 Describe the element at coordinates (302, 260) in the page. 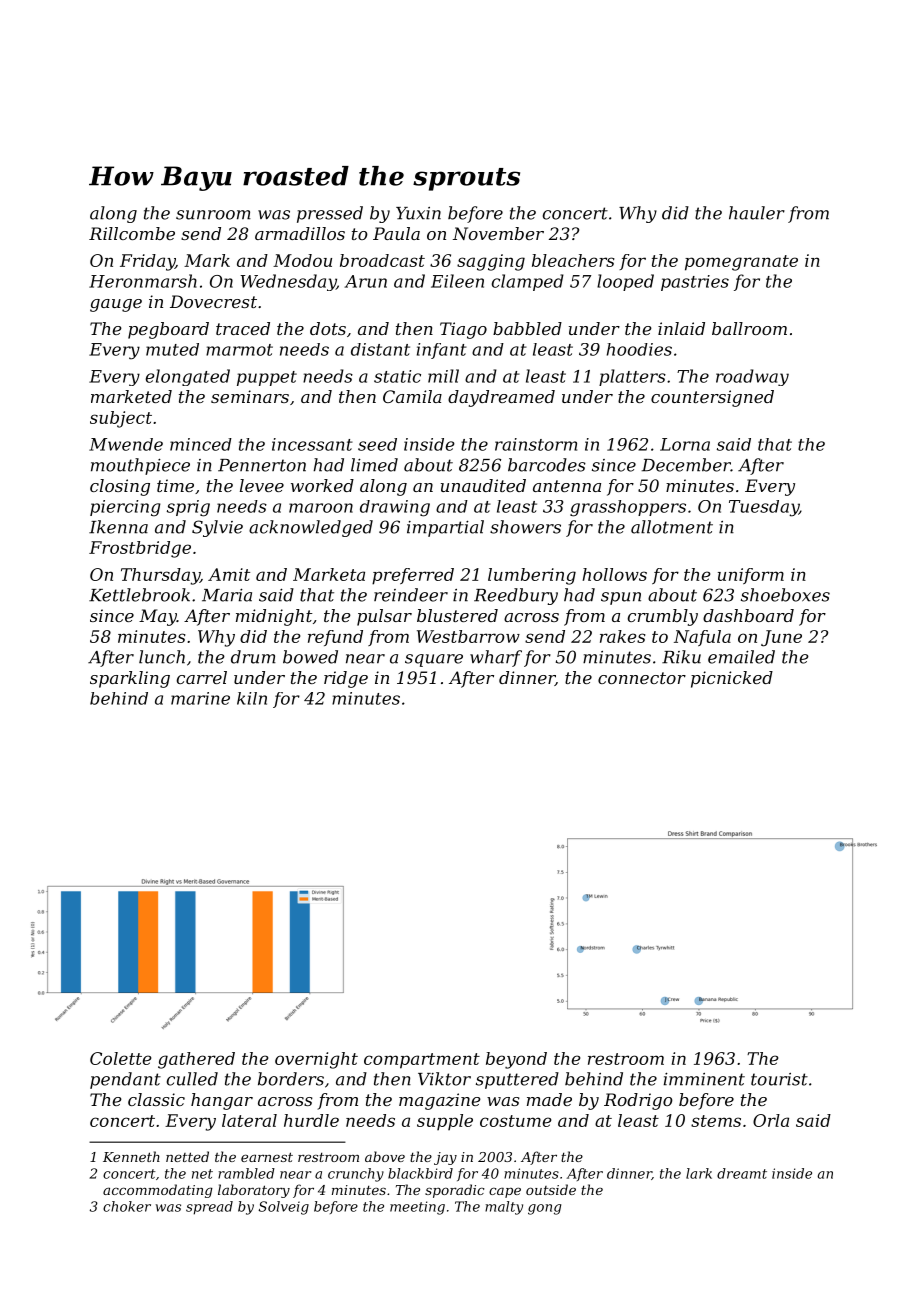

I see `Modou` at that location.
